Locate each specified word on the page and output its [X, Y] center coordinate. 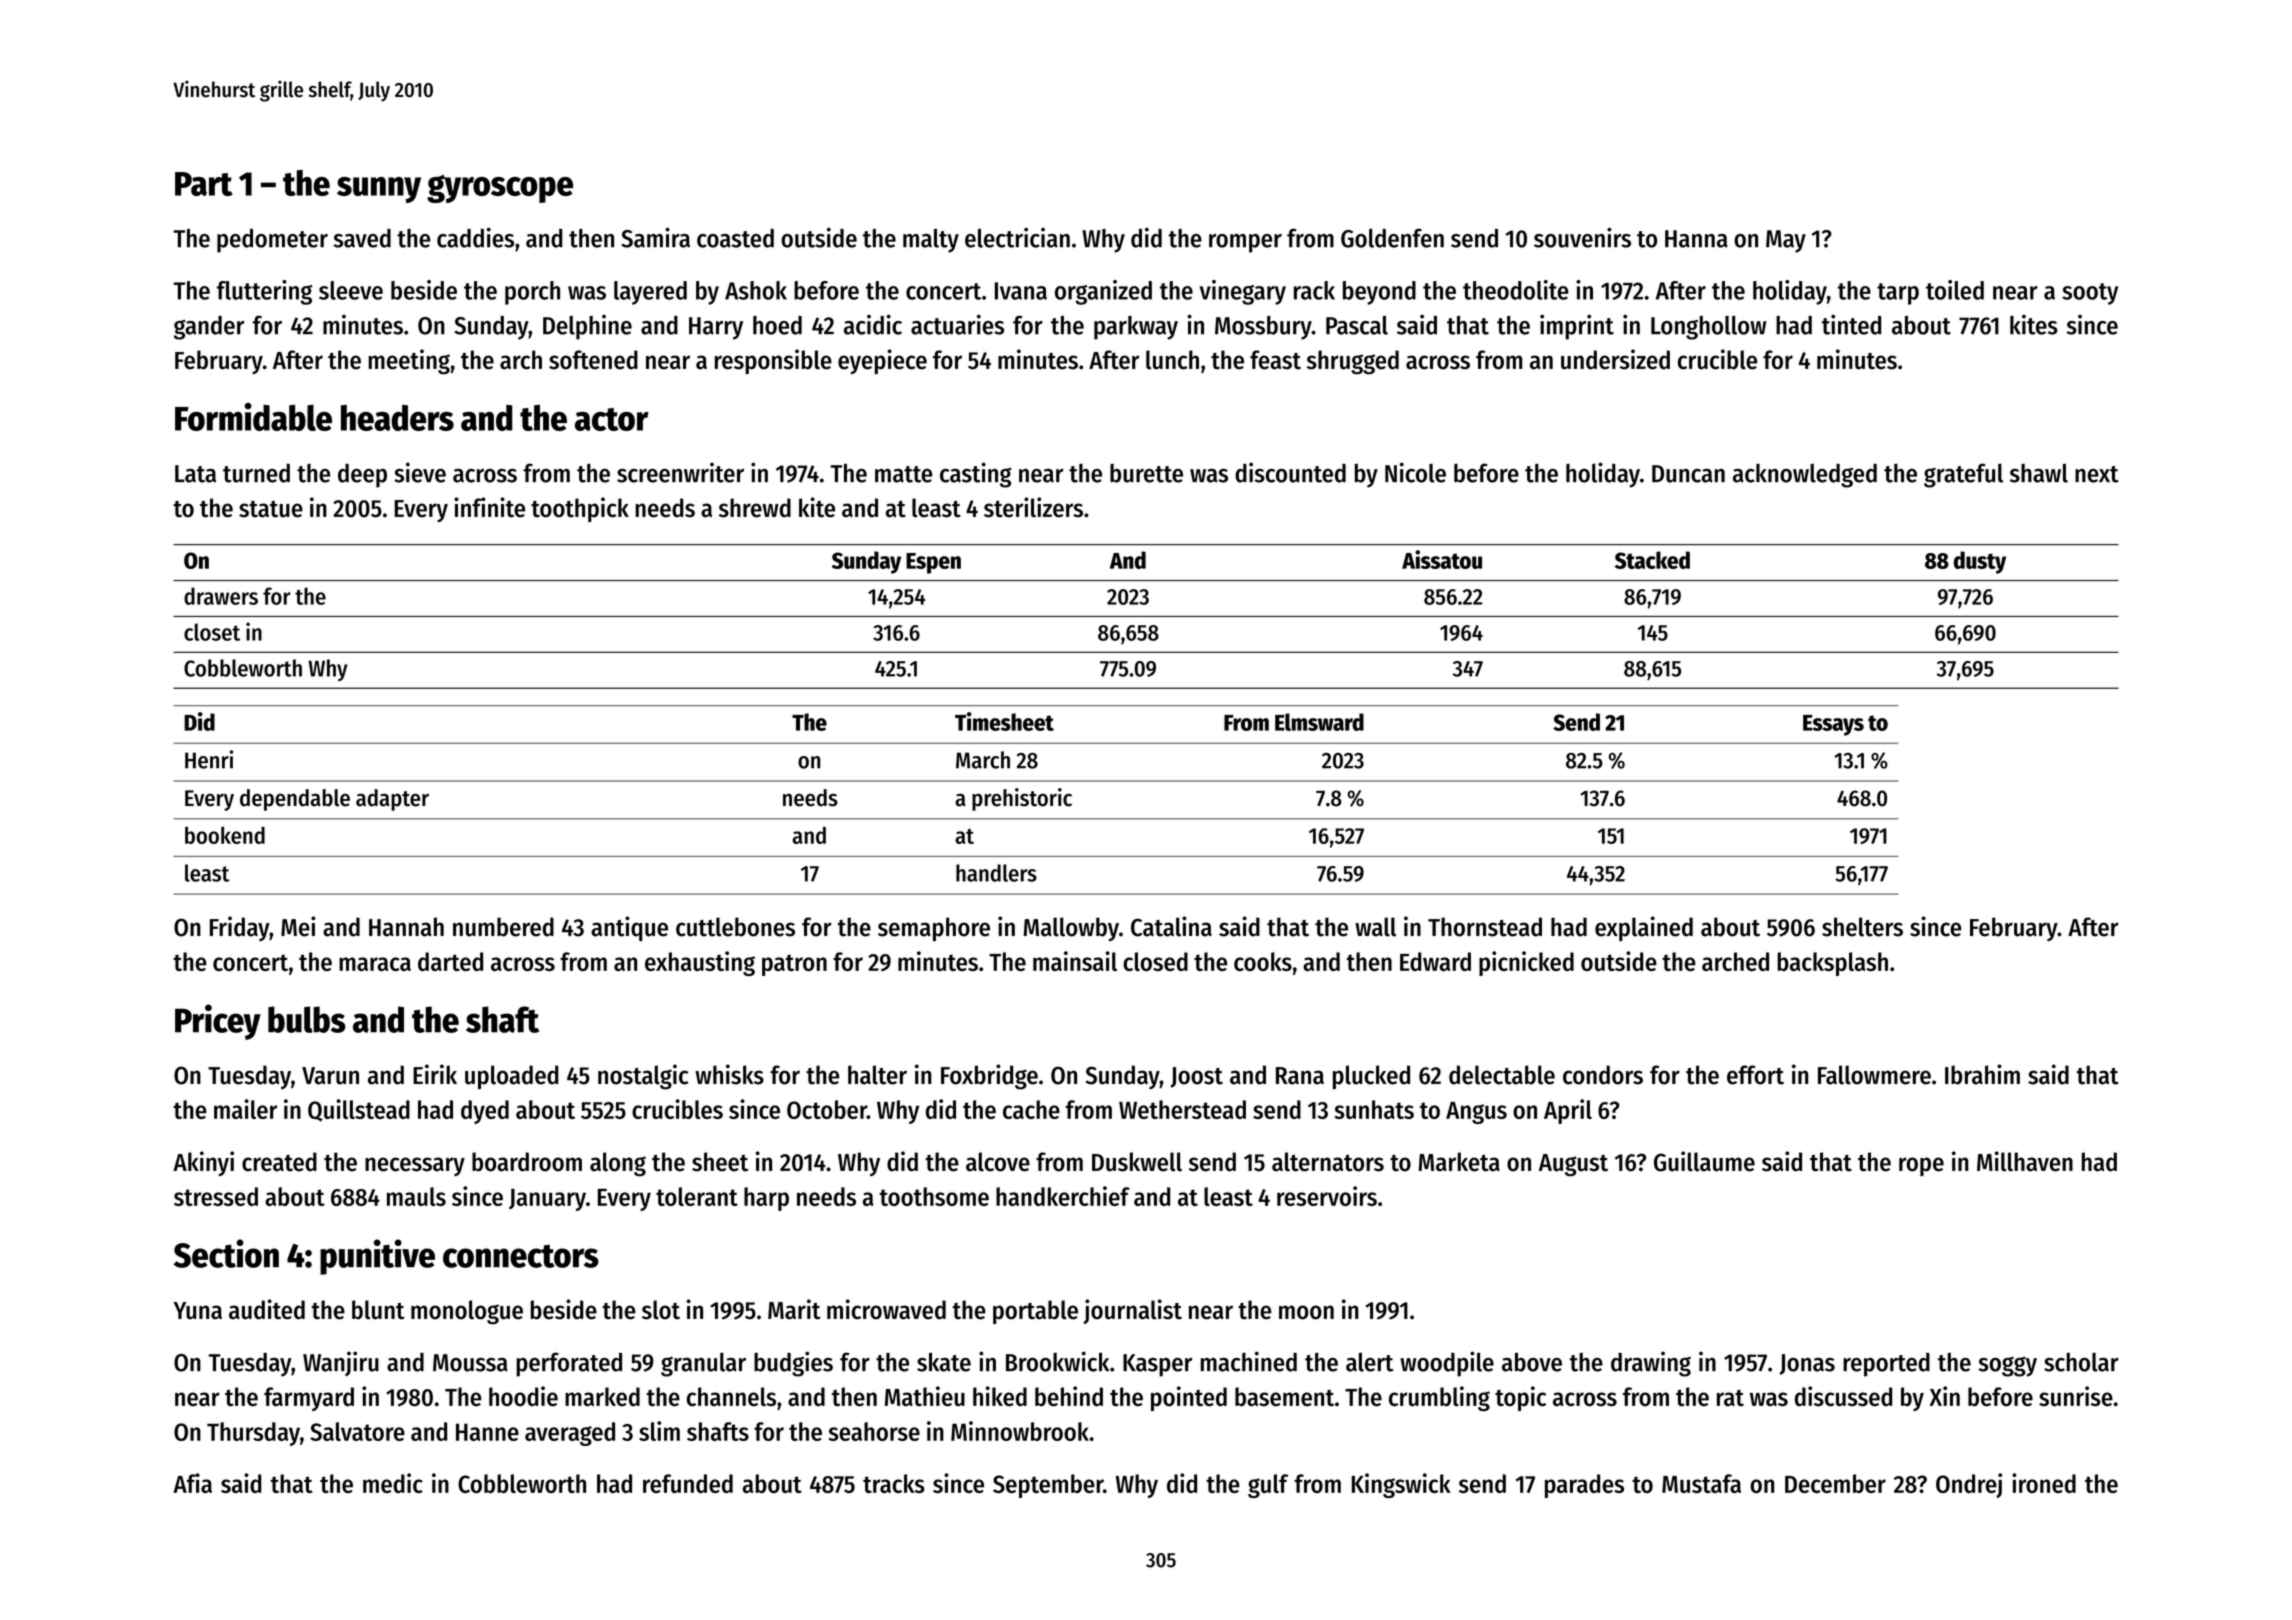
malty [931, 241]
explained [1644, 928]
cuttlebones [735, 927]
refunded [688, 1483]
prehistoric [1022, 799]
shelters [1862, 927]
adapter [392, 800]
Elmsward [1319, 722]
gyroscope [500, 189]
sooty [2090, 294]
